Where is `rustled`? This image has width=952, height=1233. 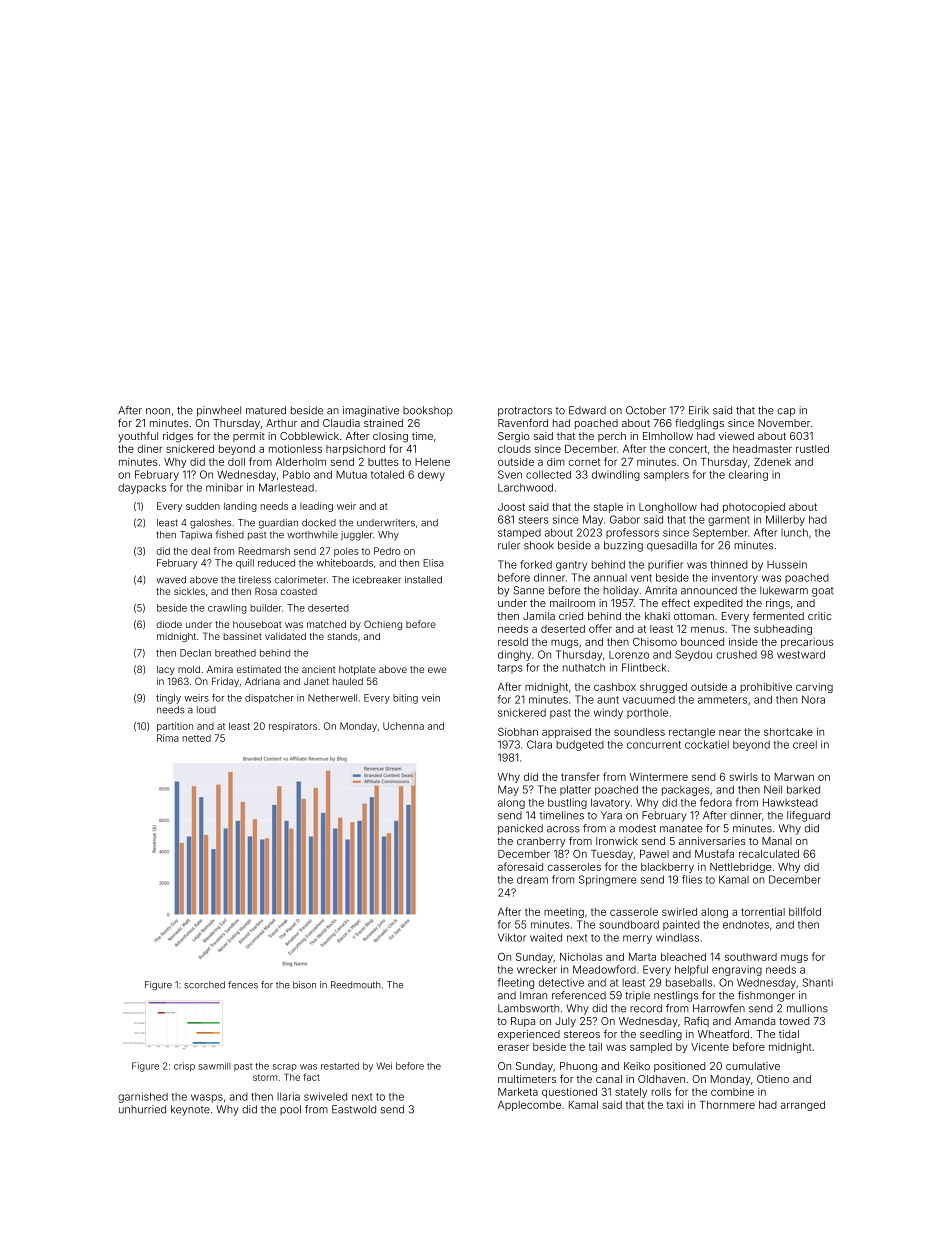
rustled is located at coordinates (812, 449).
